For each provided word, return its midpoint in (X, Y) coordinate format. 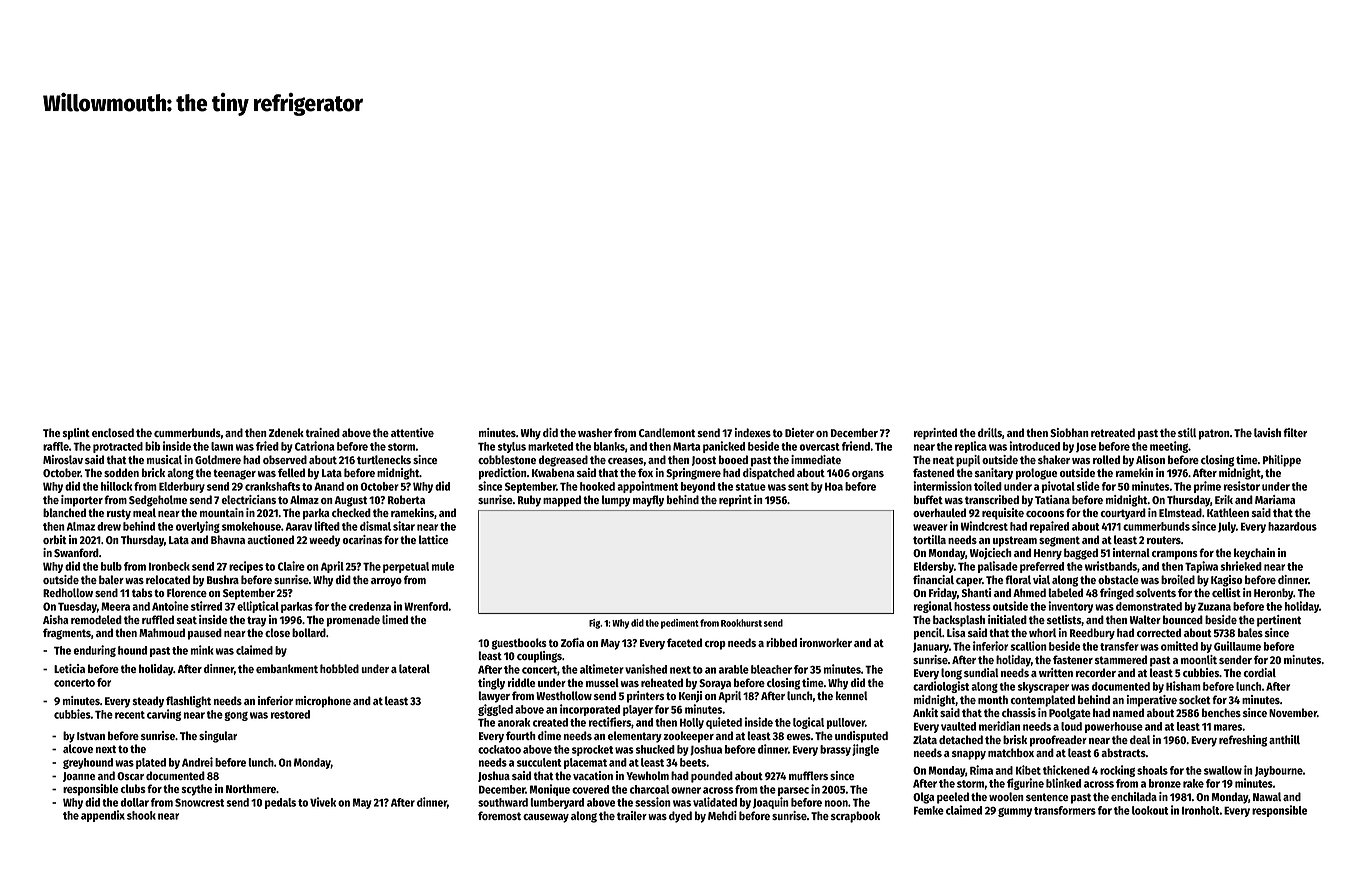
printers (645, 697)
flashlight (188, 702)
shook (141, 815)
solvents (1156, 592)
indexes (753, 432)
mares (1228, 727)
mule (443, 566)
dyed (680, 817)
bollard (309, 632)
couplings (539, 657)
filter (1295, 432)
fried (267, 446)
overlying (198, 527)
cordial (1259, 672)
